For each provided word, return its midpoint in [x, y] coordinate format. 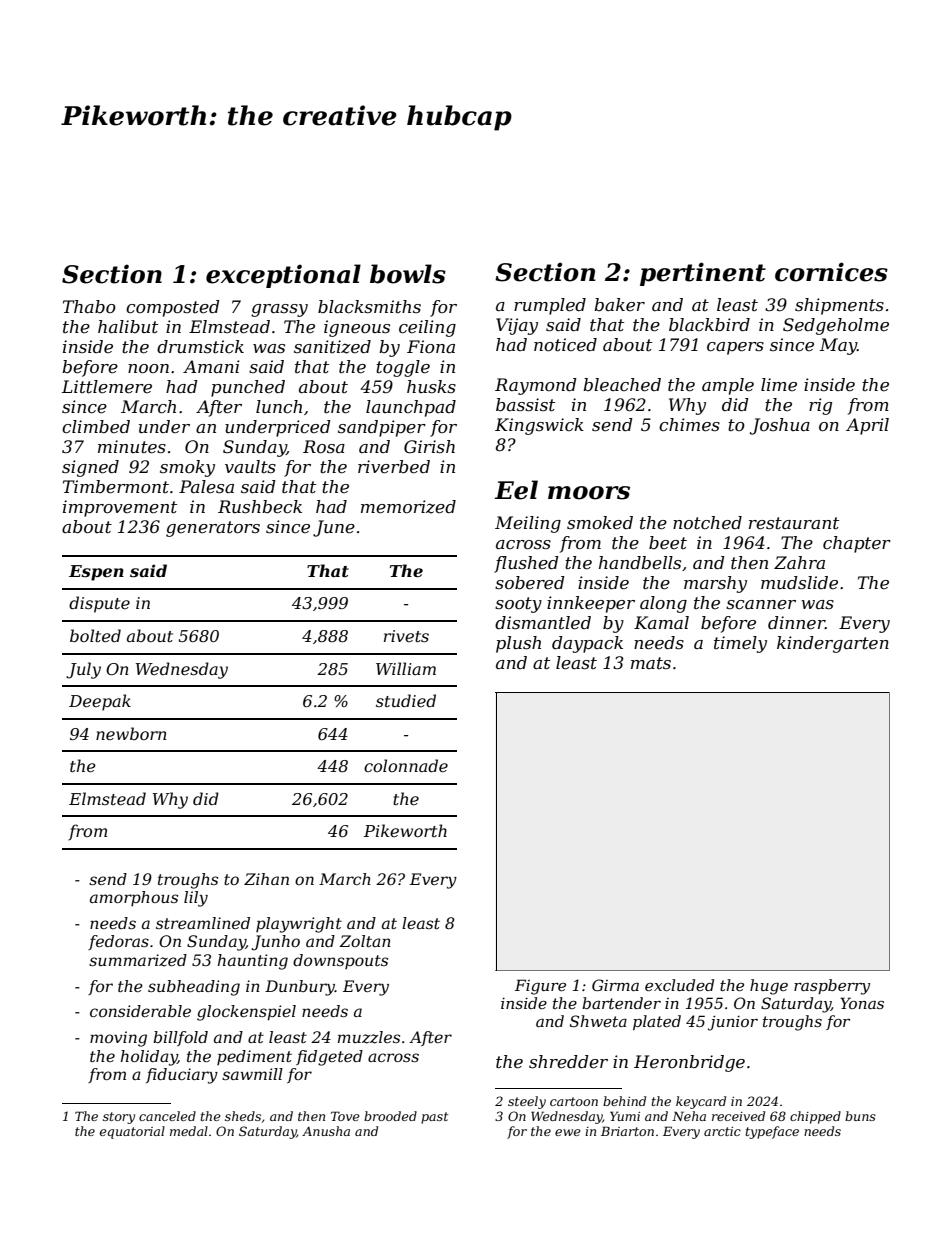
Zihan [266, 879]
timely [740, 644]
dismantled [543, 623]
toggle [403, 368]
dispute [99, 604]
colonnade [406, 765]
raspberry [832, 987]
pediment [254, 1057]
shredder [568, 1062]
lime [779, 384]
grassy [279, 310]
